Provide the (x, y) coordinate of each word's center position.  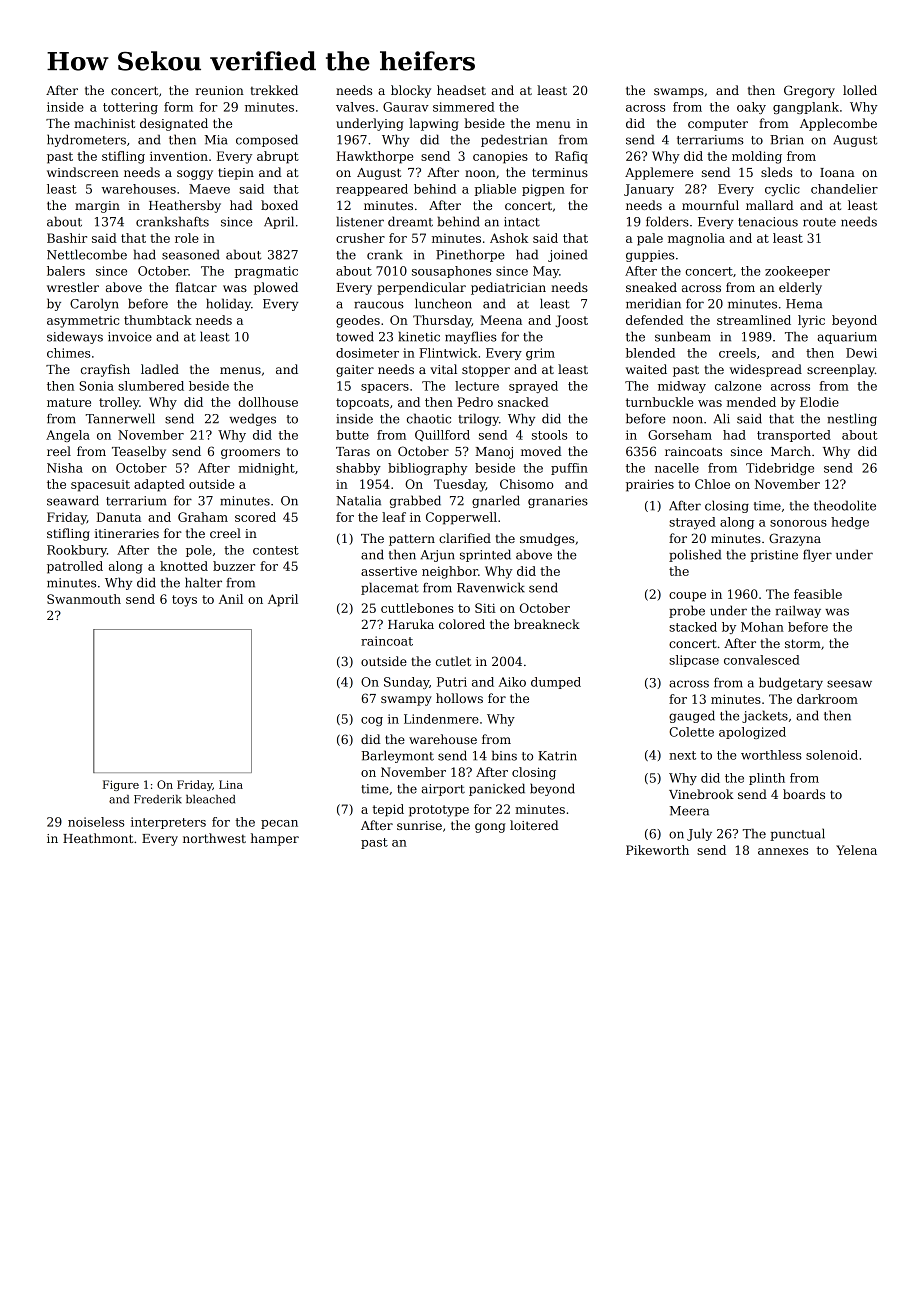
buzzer (234, 566)
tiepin (236, 174)
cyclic (782, 190)
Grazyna (795, 539)
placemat (390, 588)
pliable (495, 190)
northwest (214, 838)
